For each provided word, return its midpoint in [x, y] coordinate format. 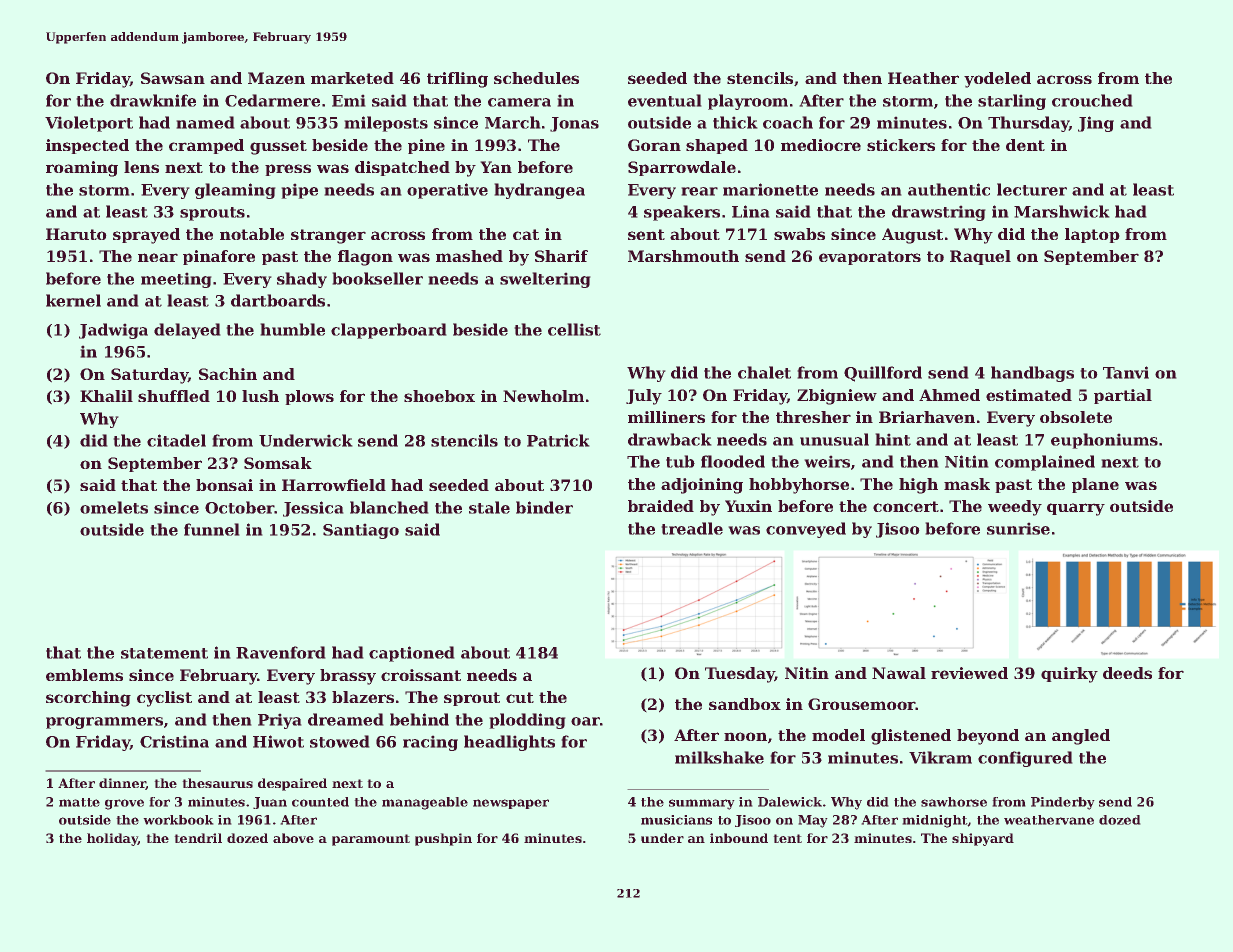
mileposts [386, 124]
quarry [1076, 509]
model [838, 735]
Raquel [980, 257]
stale [489, 507]
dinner [122, 784]
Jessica [313, 509]
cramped [206, 146]
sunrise [1018, 528]
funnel [212, 529]
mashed [469, 256]
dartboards [278, 300]
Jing [1096, 124]
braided [661, 506]
